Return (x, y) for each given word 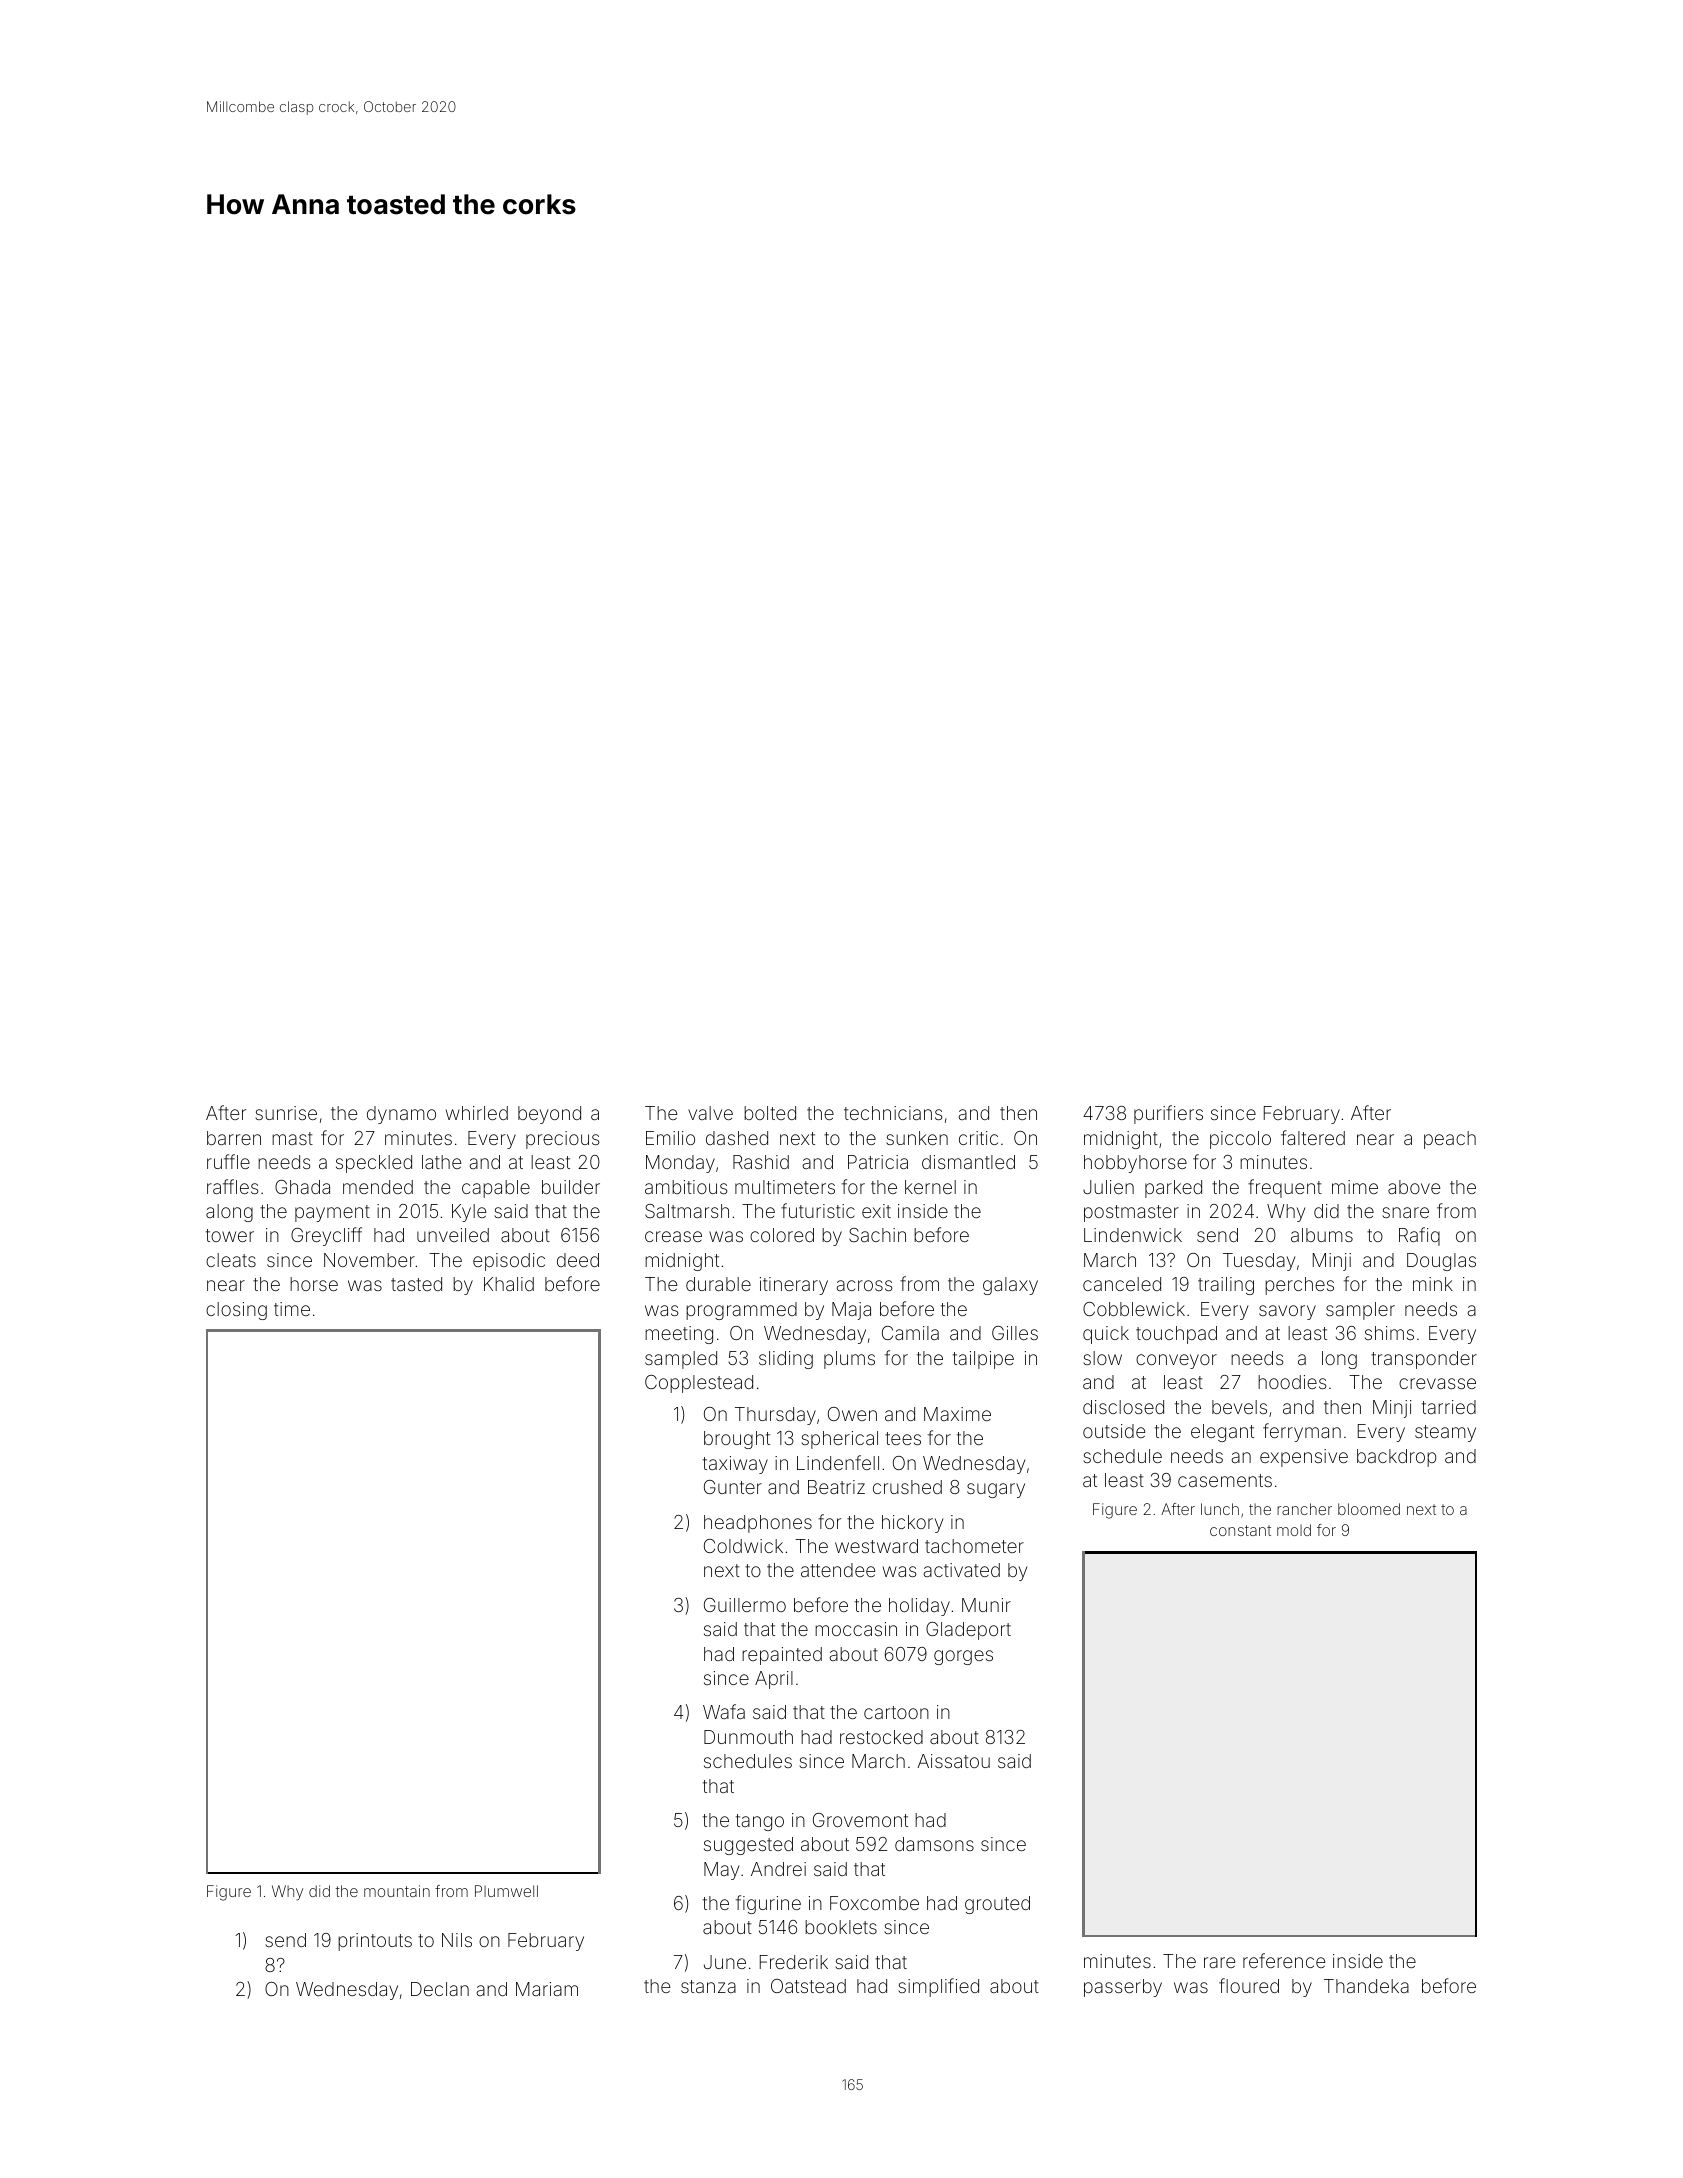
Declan (440, 1989)
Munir (986, 1605)
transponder (1424, 1360)
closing (236, 1311)
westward (876, 1546)
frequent (1285, 1188)
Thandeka (1366, 1986)
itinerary (794, 1286)
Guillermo (745, 1605)
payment (332, 1213)
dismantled (968, 1162)
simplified (938, 1987)
